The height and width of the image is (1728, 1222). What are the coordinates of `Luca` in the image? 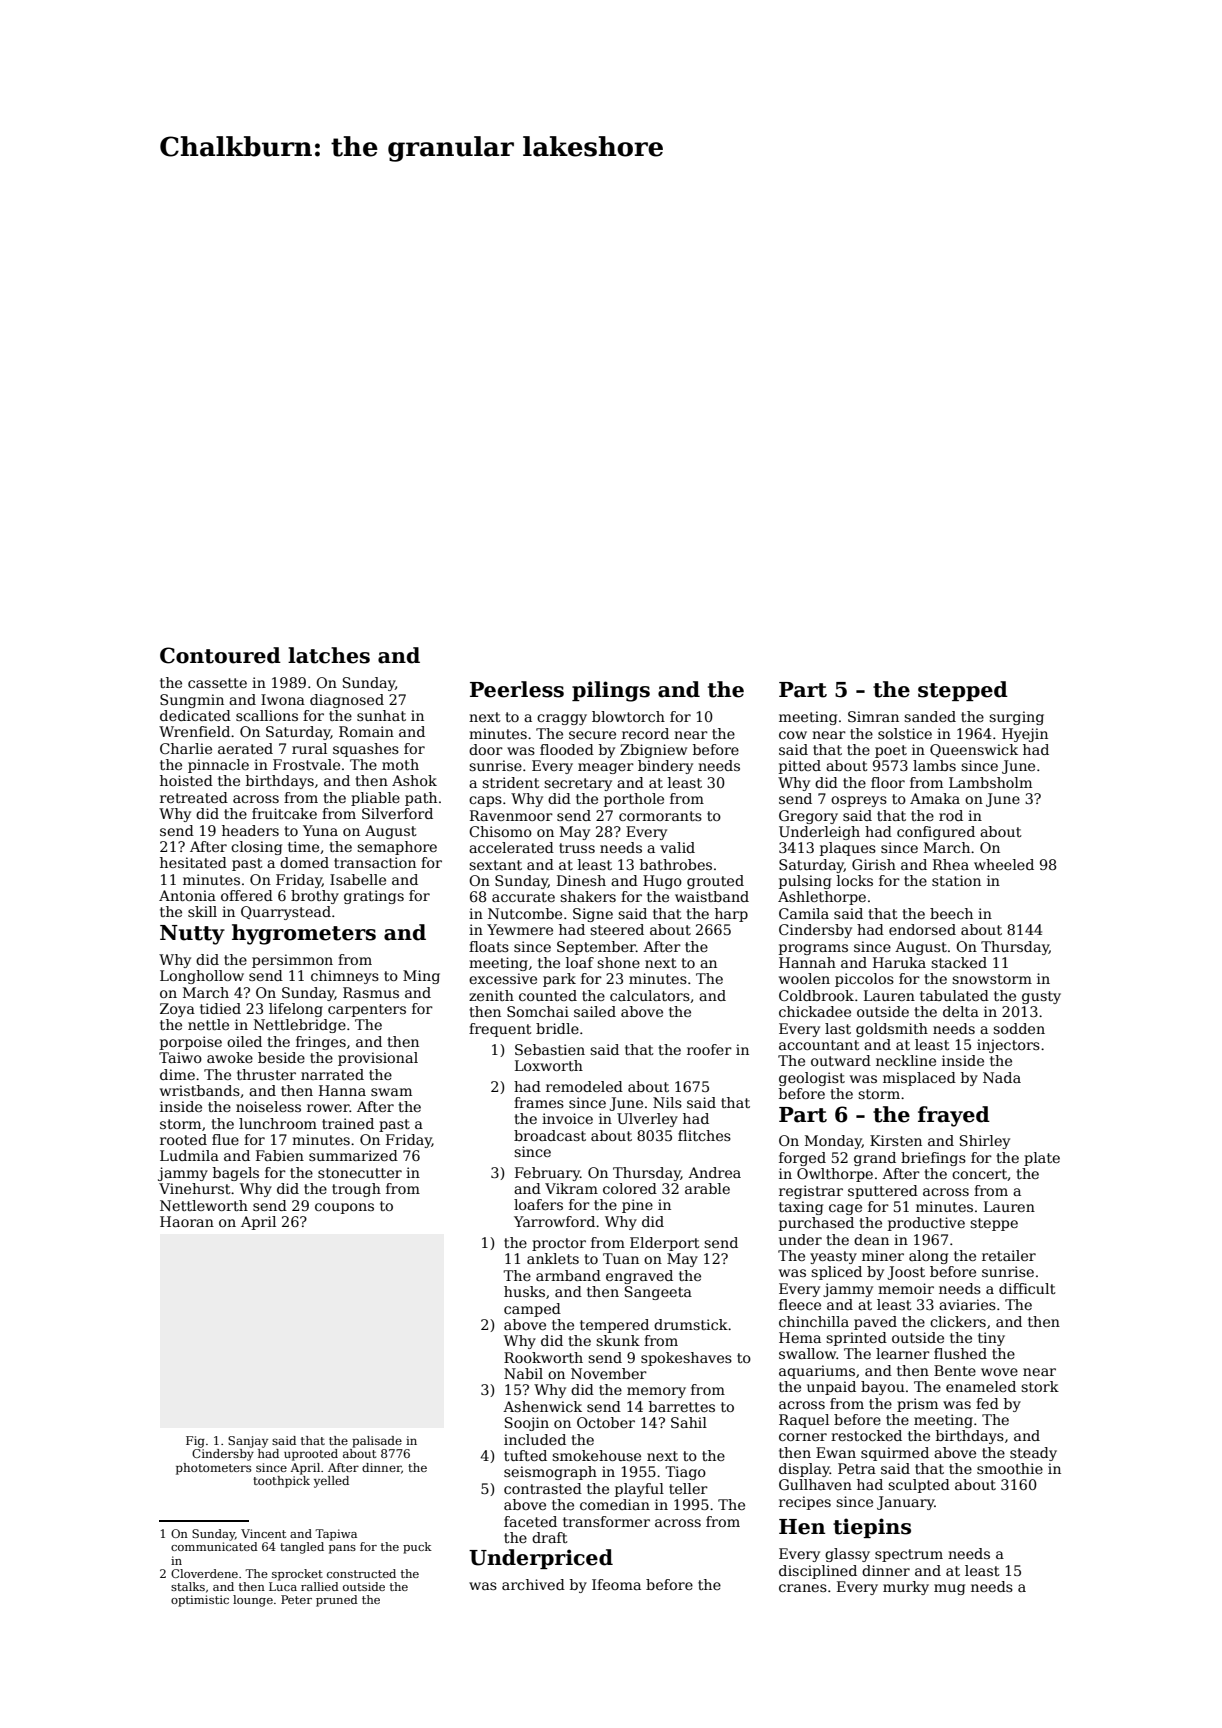 It's located at (283, 1586).
